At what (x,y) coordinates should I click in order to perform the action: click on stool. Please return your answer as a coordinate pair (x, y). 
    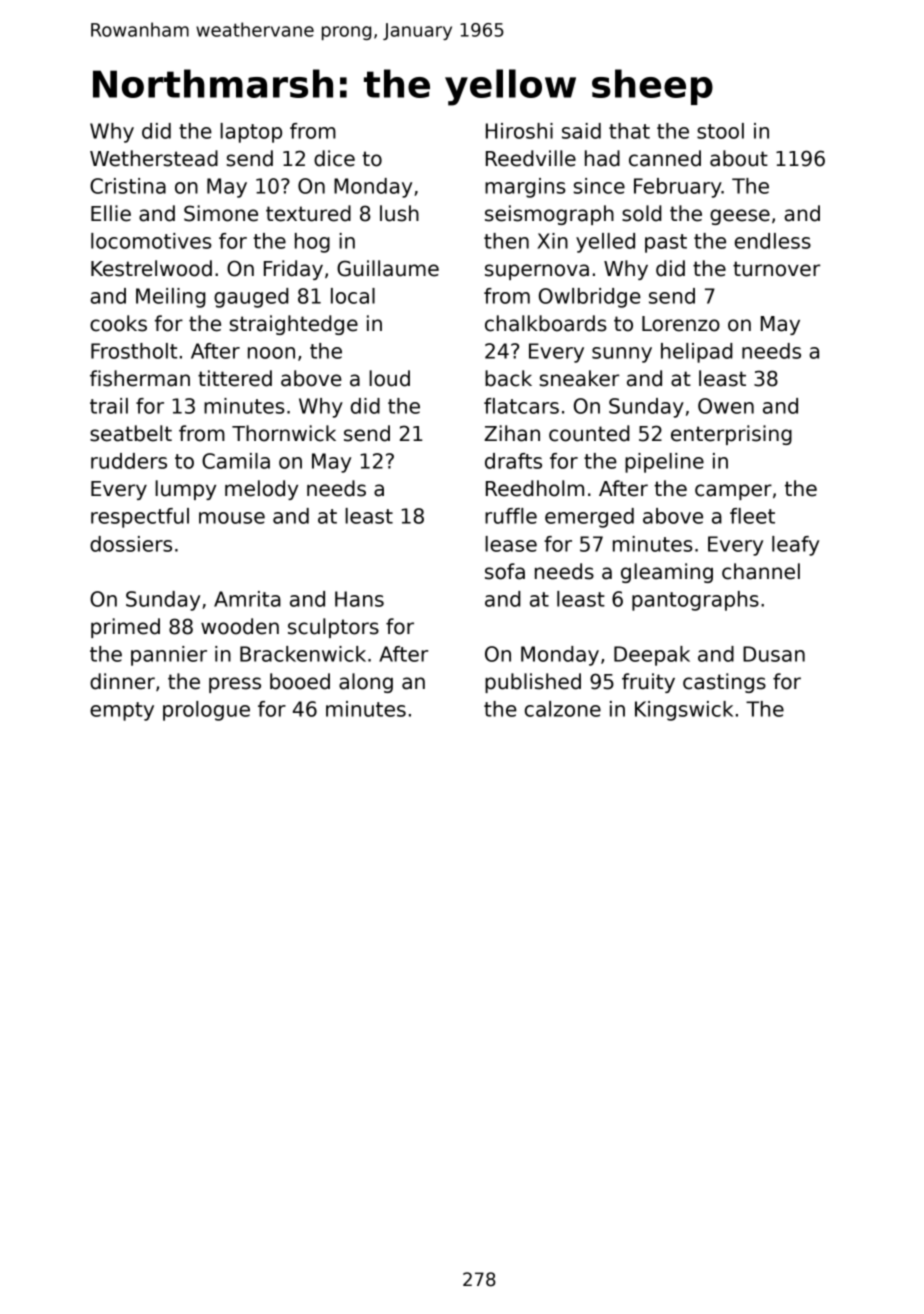
    Looking at the image, I should click on (720, 131).
